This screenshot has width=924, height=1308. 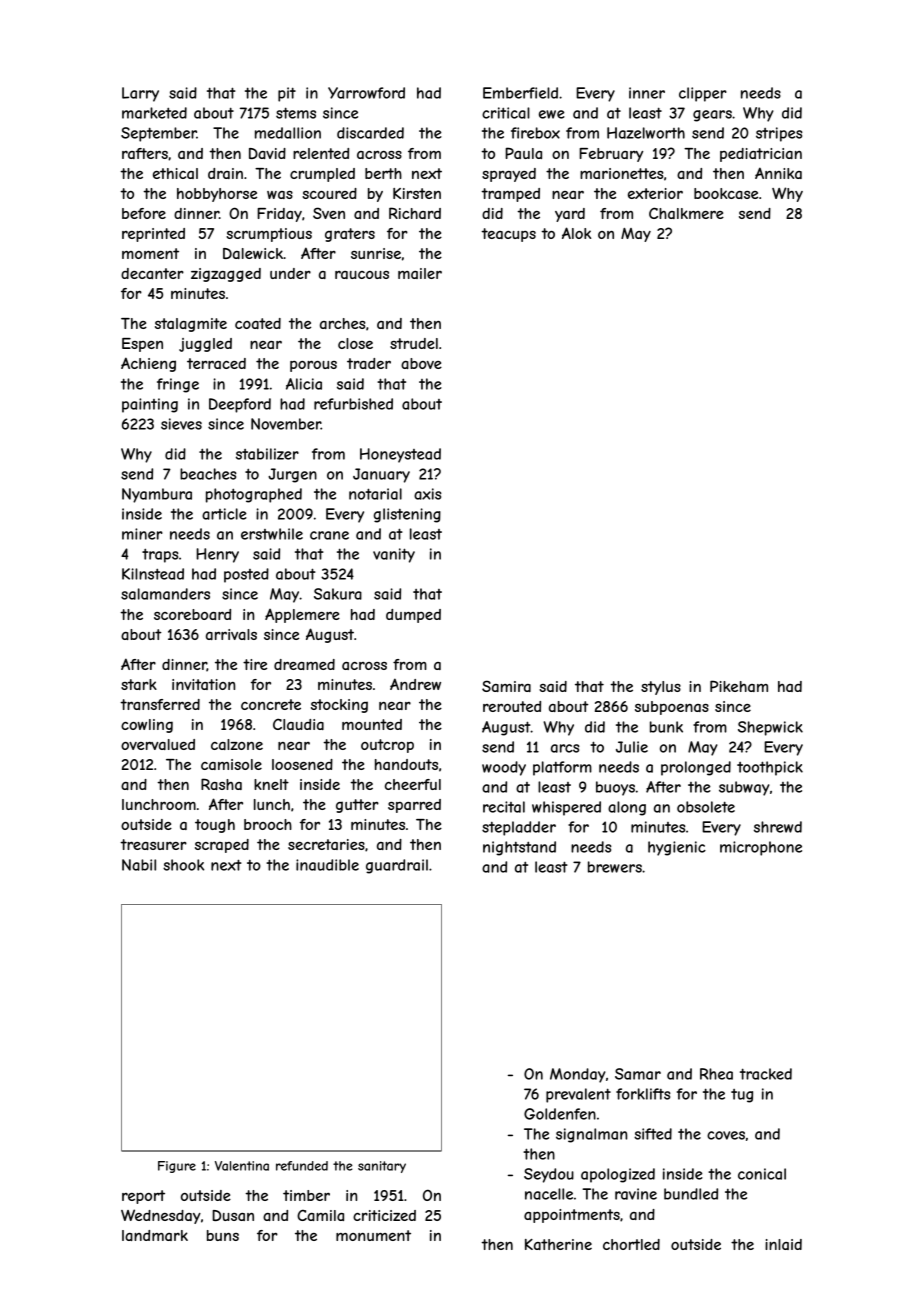 What do you see at coordinates (140, 94) in the screenshot?
I see `Larry` at bounding box center [140, 94].
